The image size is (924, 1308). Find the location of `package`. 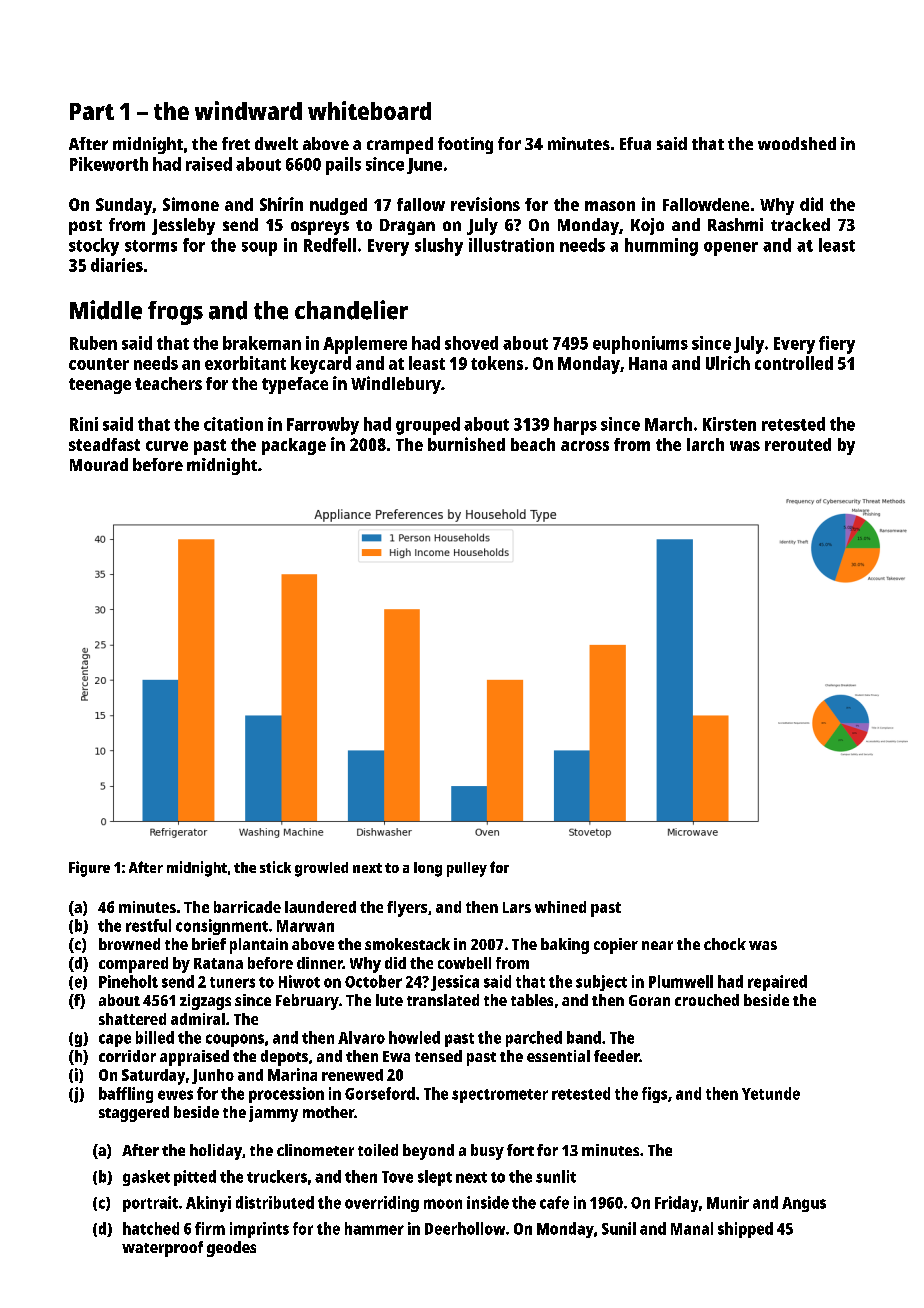

package is located at coordinates (294, 446).
